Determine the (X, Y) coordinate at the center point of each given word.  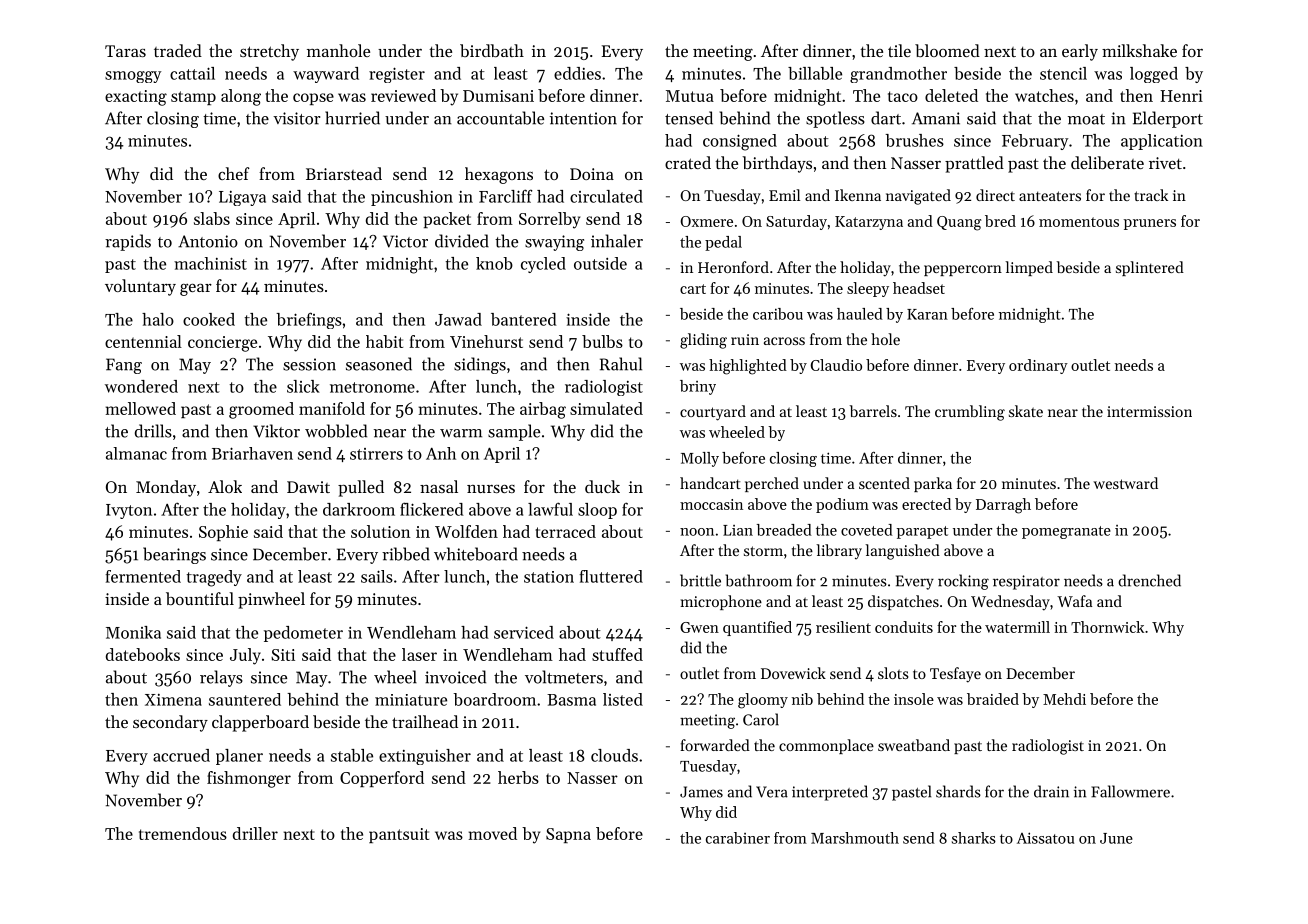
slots (893, 673)
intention (583, 118)
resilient (843, 627)
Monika (133, 632)
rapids (128, 242)
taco (903, 96)
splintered (1150, 268)
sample (514, 432)
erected (926, 504)
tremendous (183, 833)
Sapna (568, 835)
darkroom (359, 509)
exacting (136, 98)
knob (494, 263)
